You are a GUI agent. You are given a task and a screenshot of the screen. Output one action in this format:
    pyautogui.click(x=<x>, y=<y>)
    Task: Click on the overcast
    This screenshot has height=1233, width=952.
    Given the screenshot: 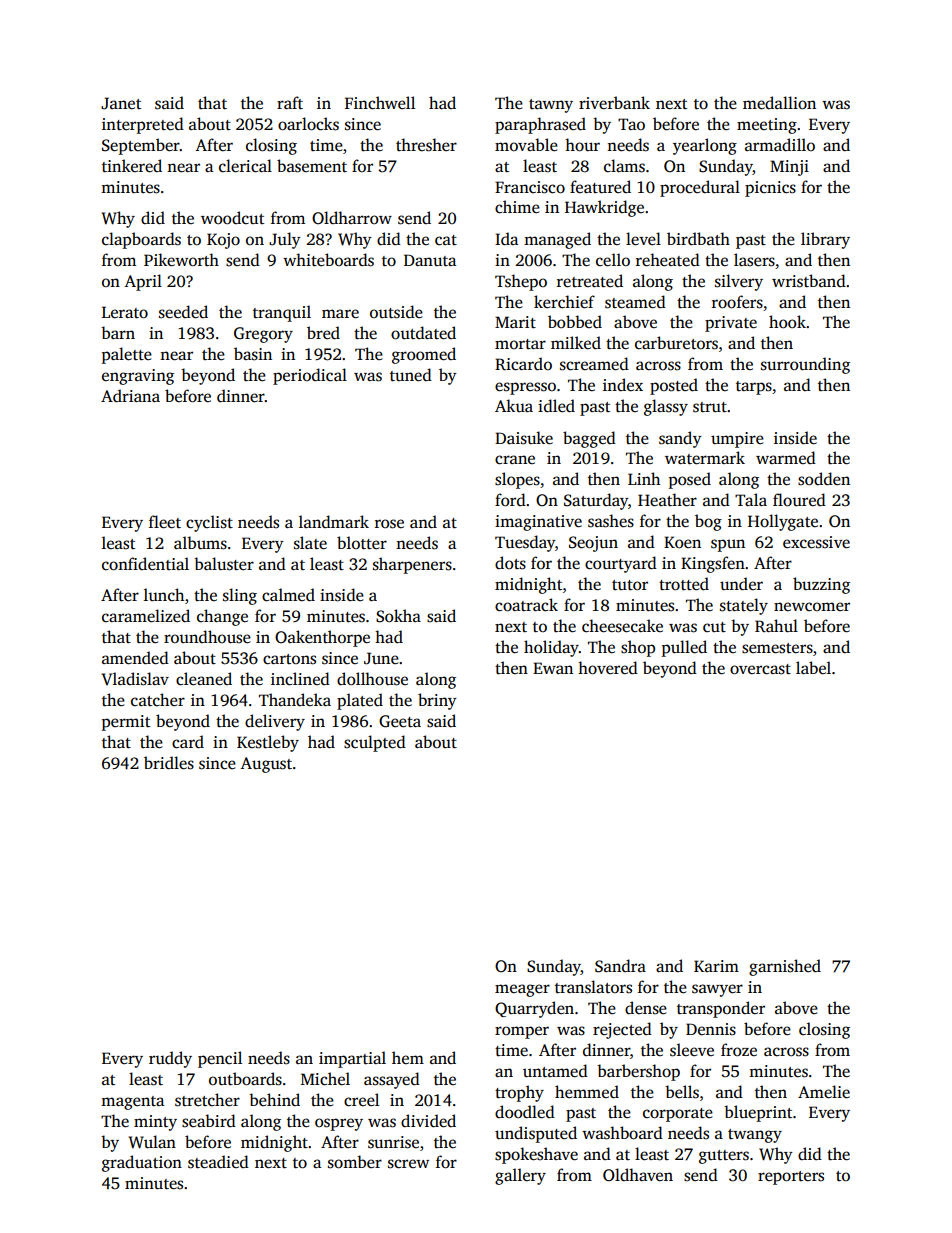 What is the action you would take?
    pyautogui.click(x=760, y=669)
